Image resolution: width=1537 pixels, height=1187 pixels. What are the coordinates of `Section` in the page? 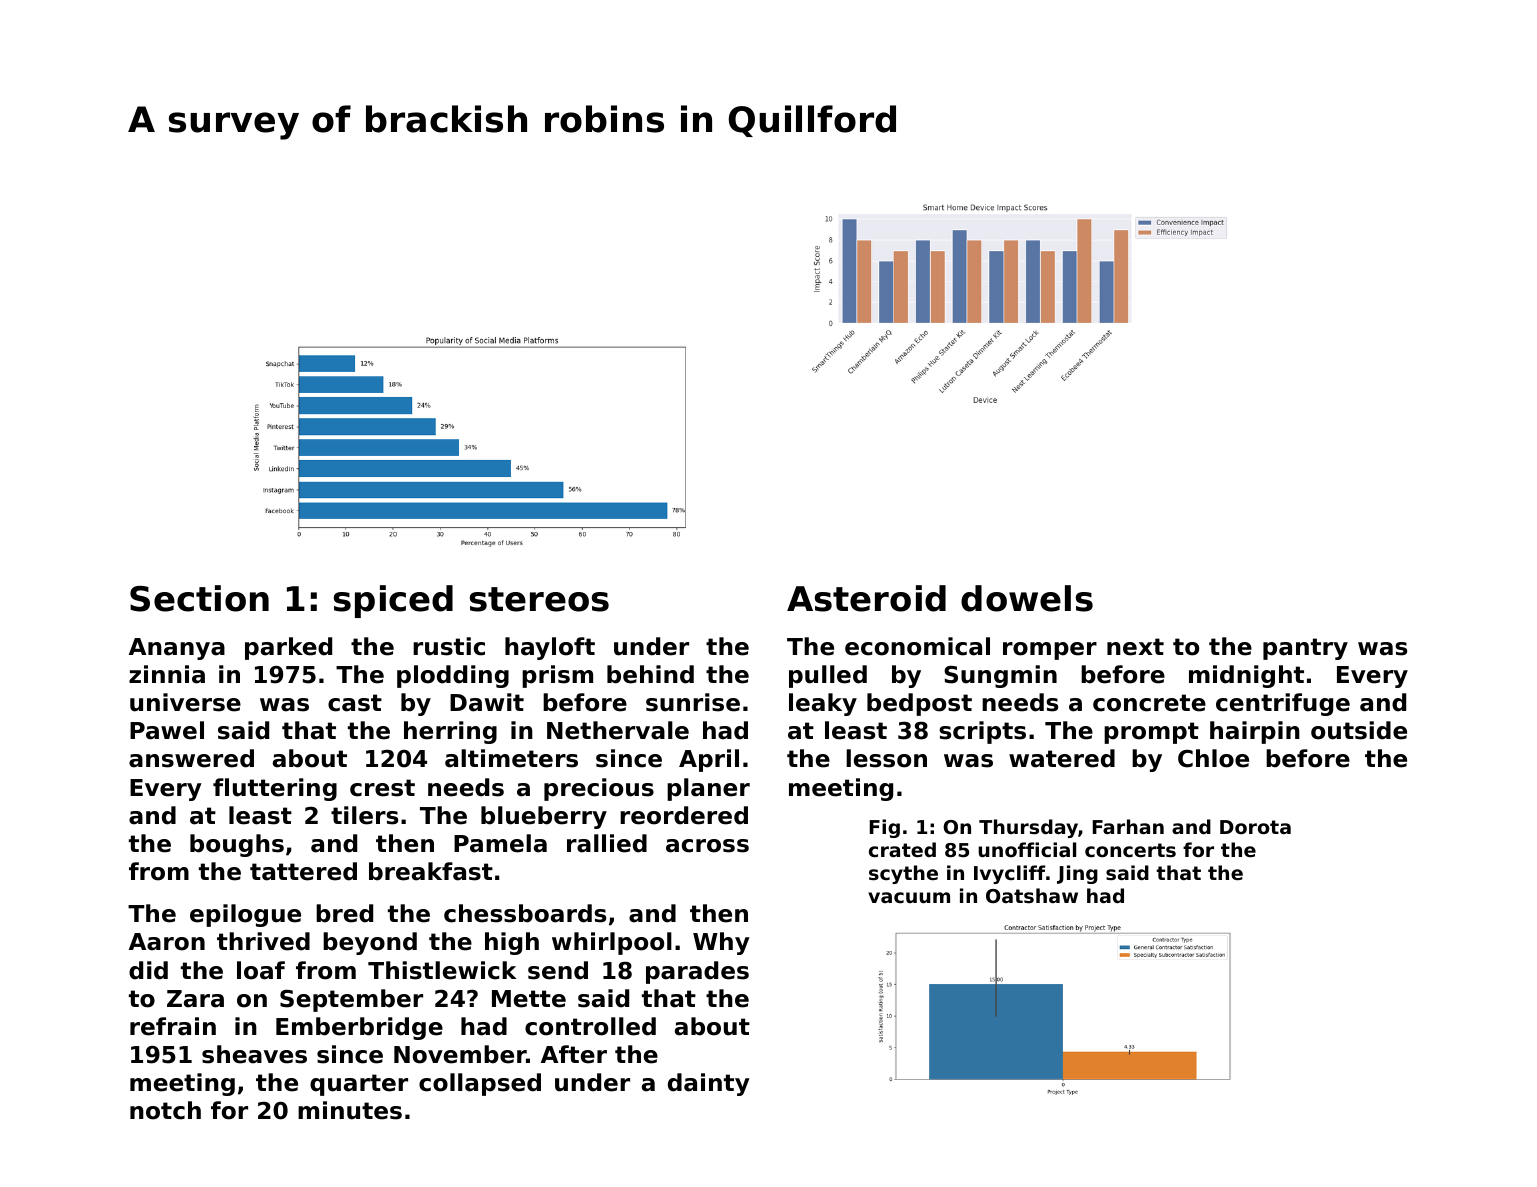 It's located at (199, 598).
